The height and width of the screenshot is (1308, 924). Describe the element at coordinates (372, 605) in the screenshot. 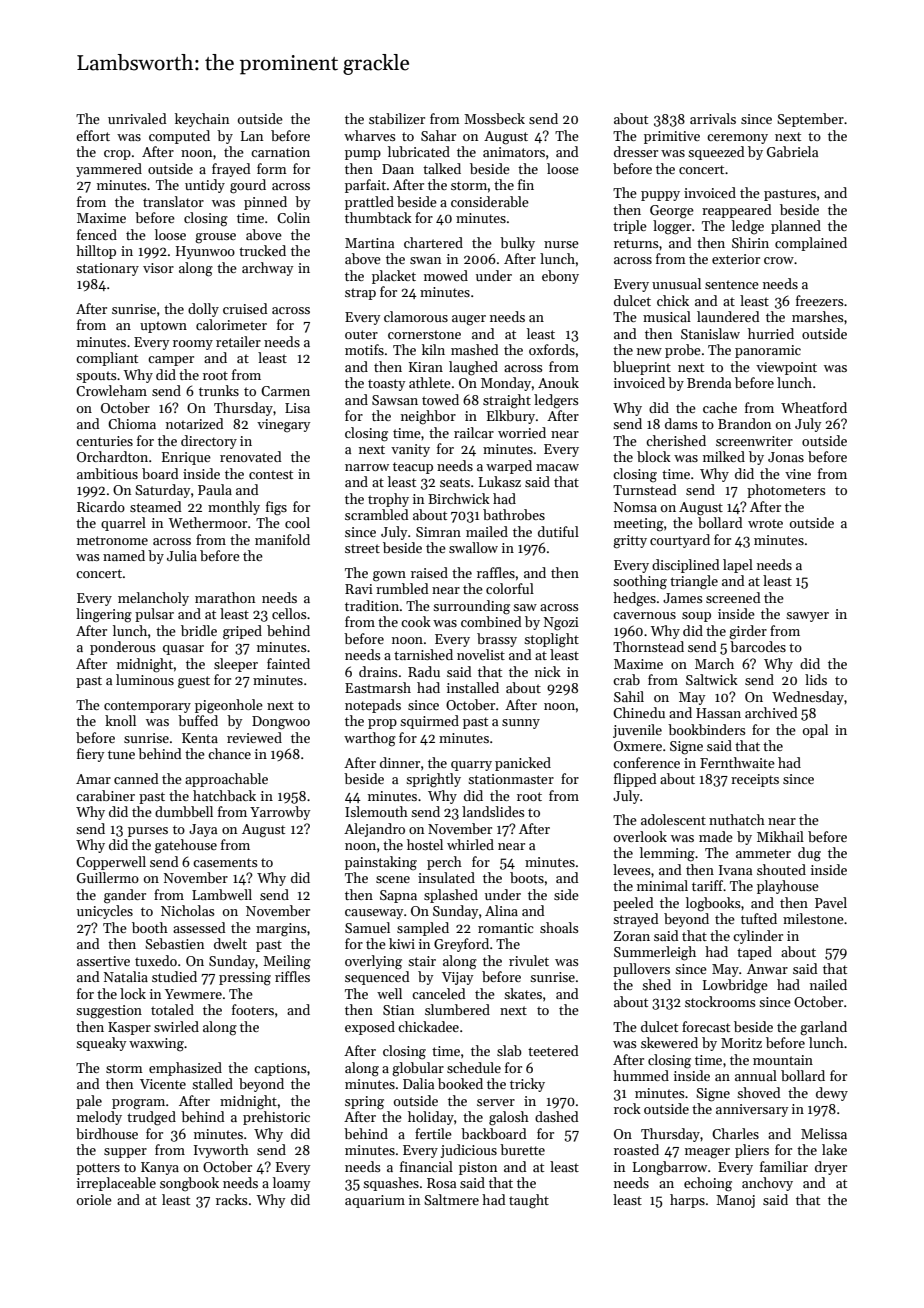

I see `tradition` at that location.
